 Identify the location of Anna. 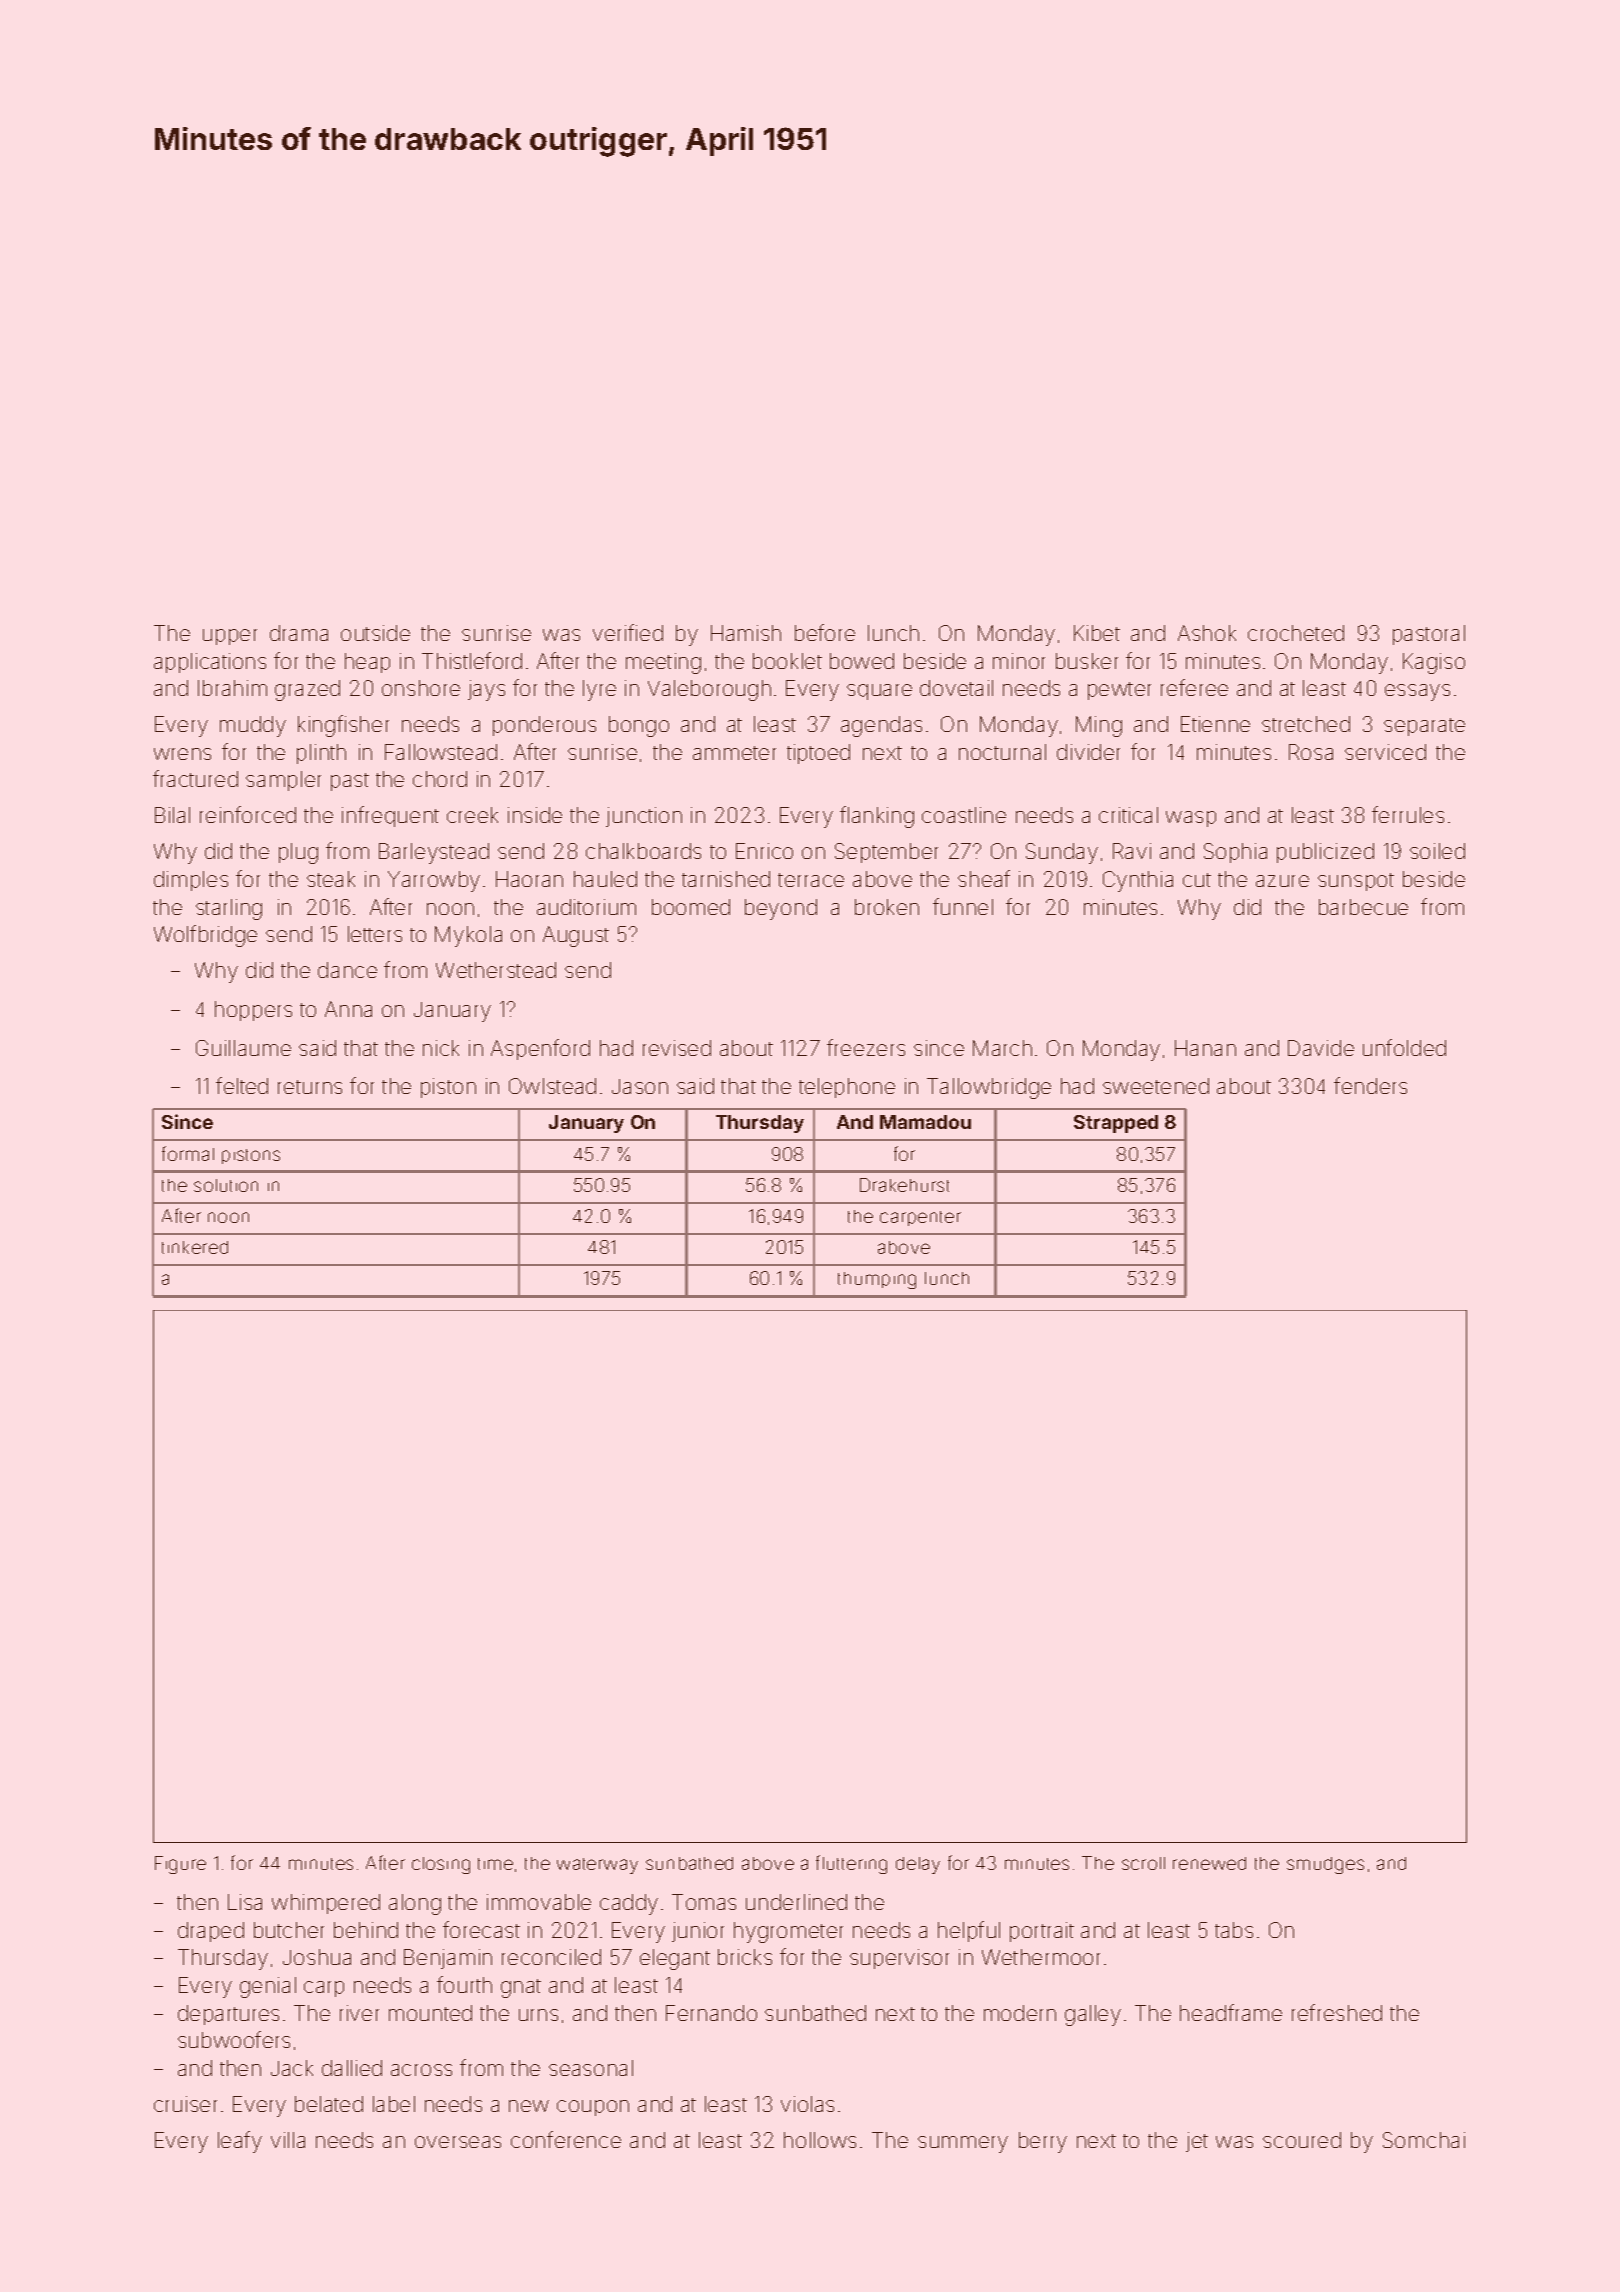
(348, 1009).
